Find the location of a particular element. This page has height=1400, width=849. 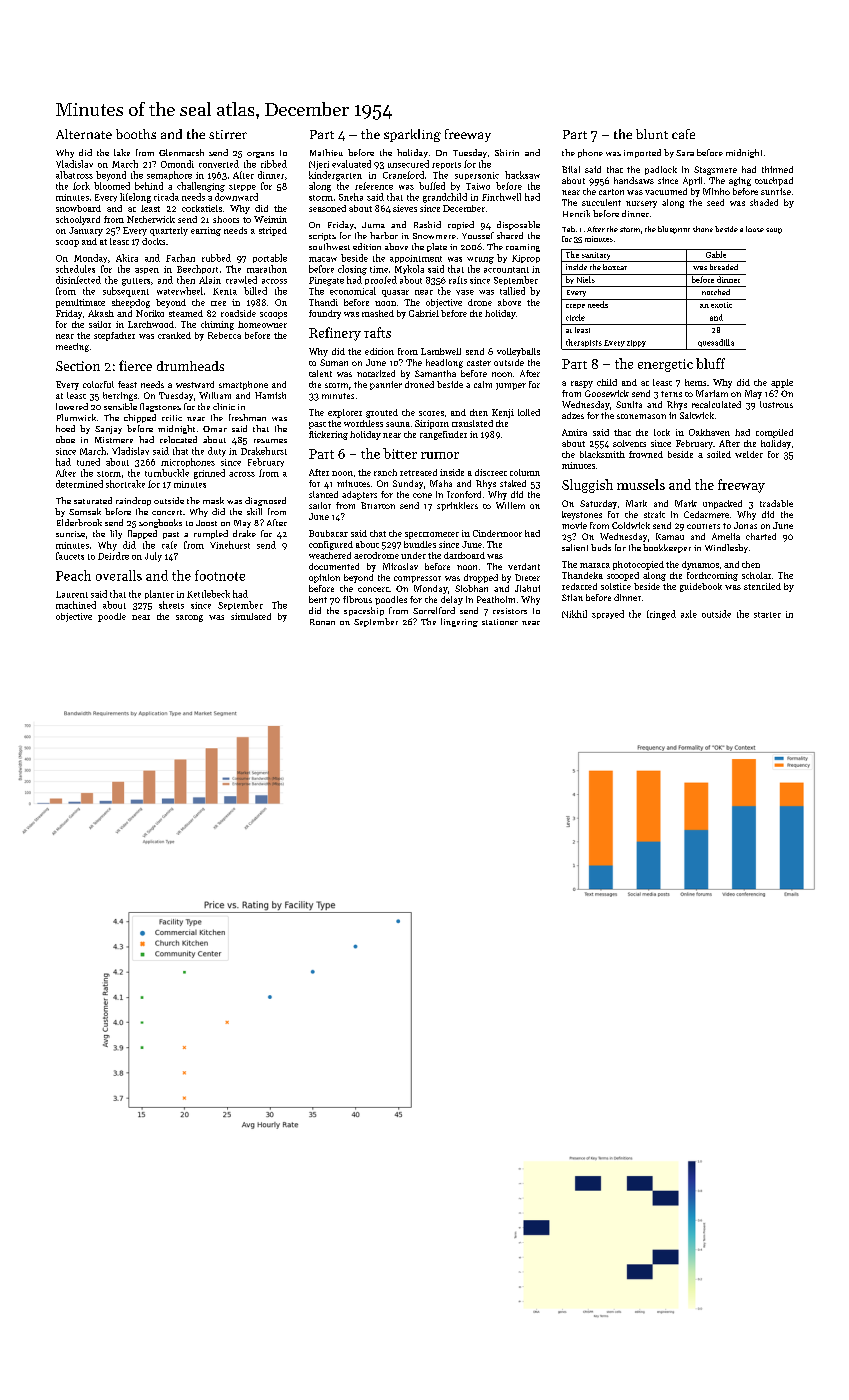

albatross is located at coordinates (74, 175).
